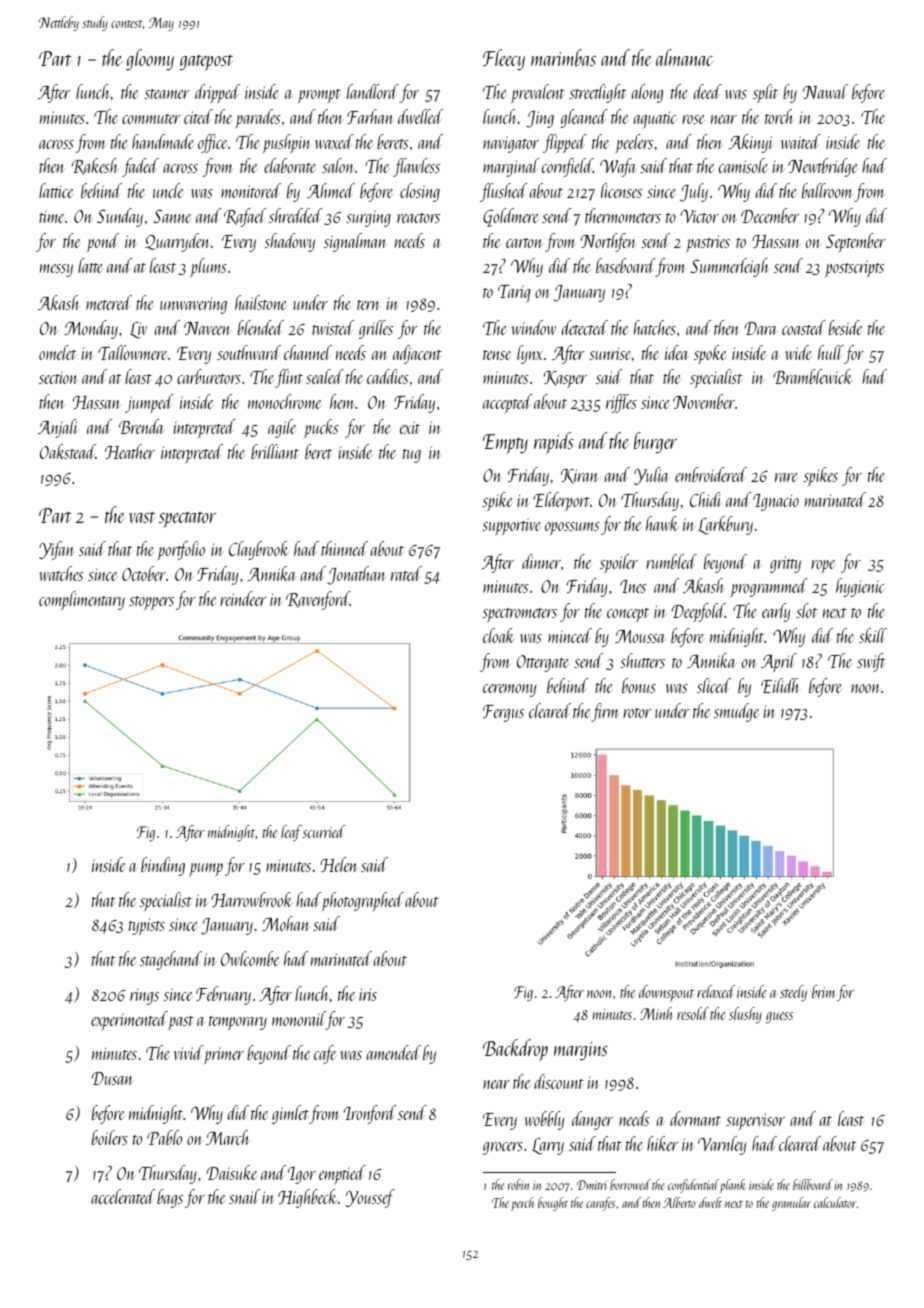  What do you see at coordinates (642, 660) in the screenshot?
I see `shutters` at bounding box center [642, 660].
